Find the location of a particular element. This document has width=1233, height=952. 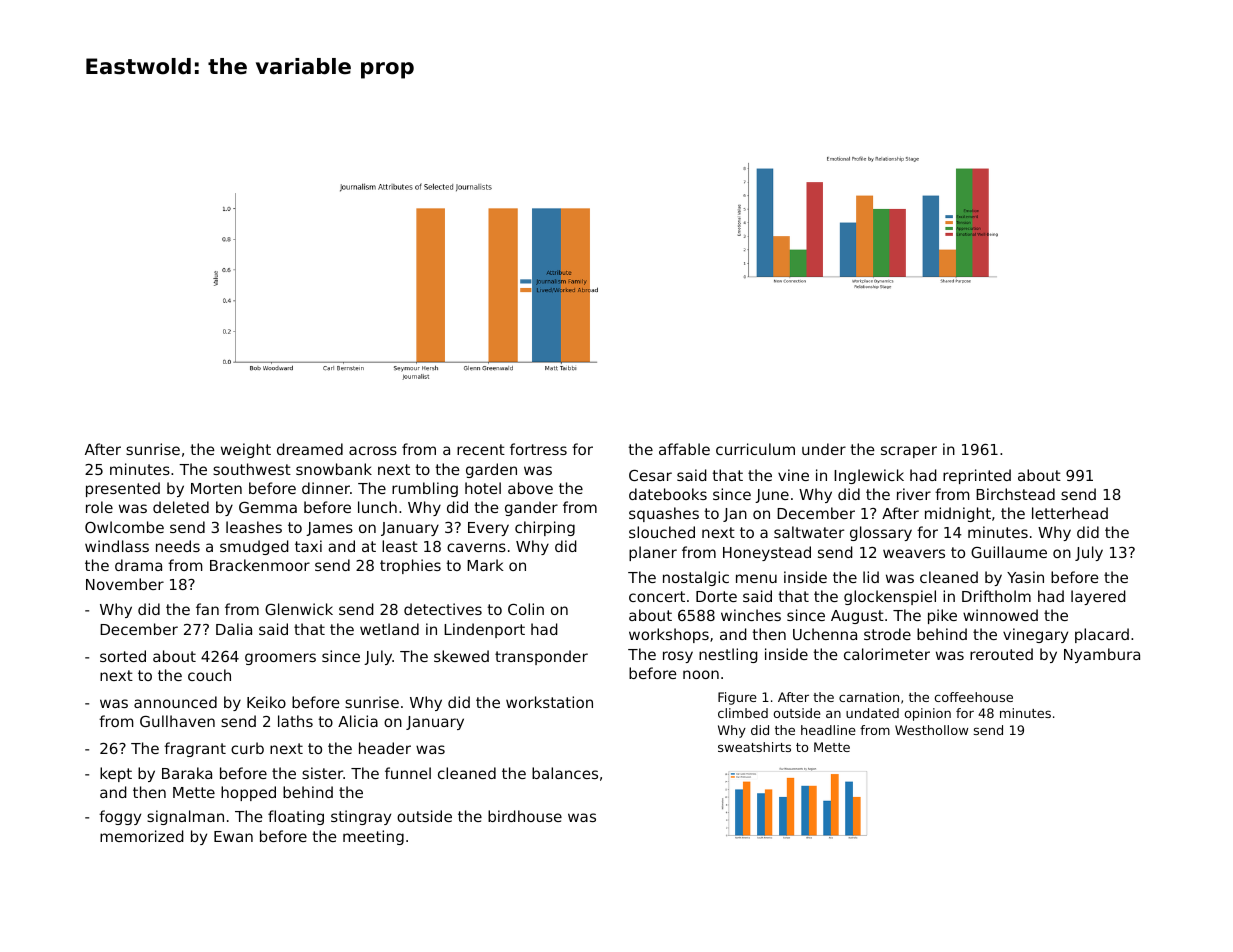

skewed is located at coordinates (461, 656).
